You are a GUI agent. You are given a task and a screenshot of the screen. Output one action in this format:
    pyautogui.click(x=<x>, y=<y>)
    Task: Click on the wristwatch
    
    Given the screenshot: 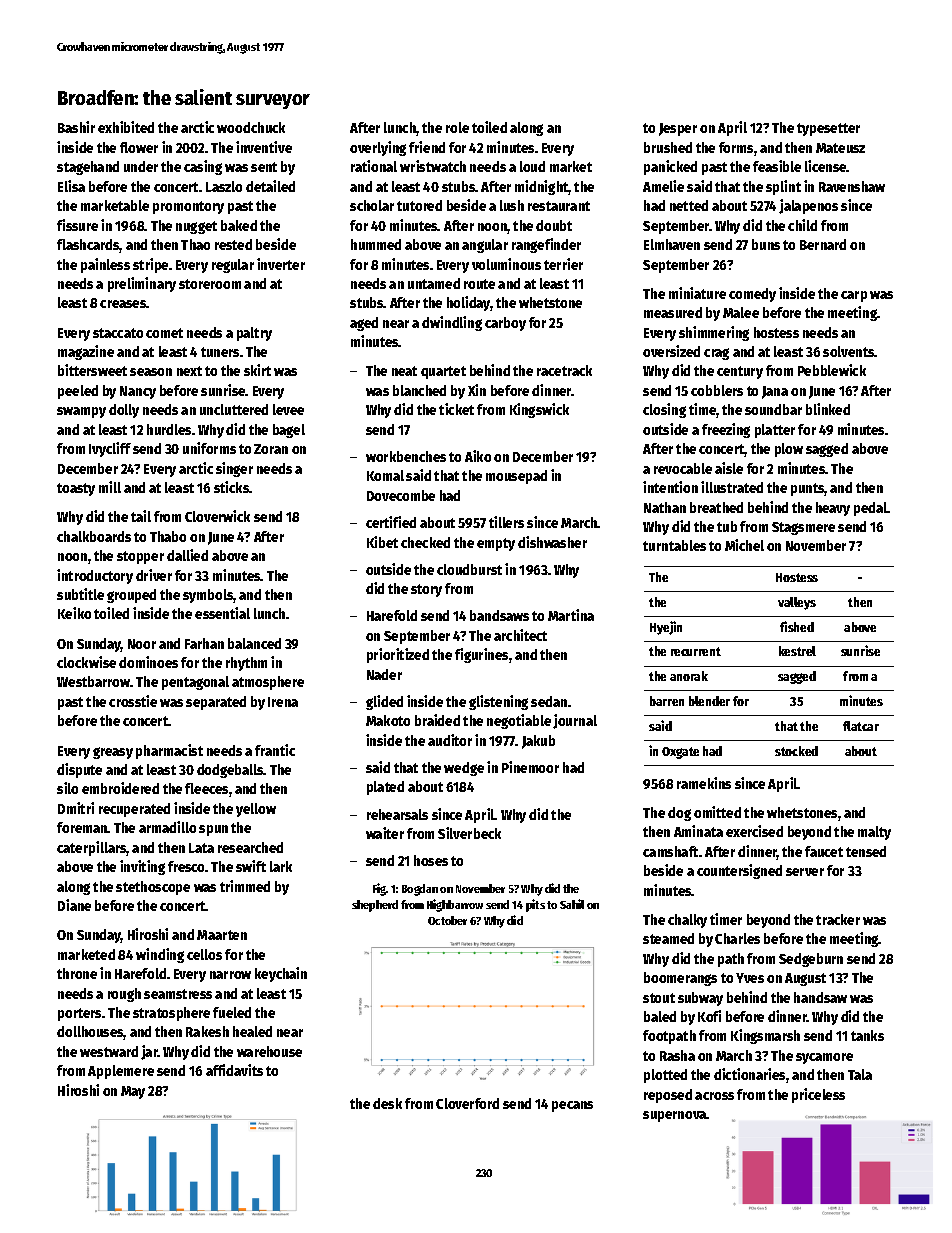 What is the action you would take?
    pyautogui.click(x=433, y=166)
